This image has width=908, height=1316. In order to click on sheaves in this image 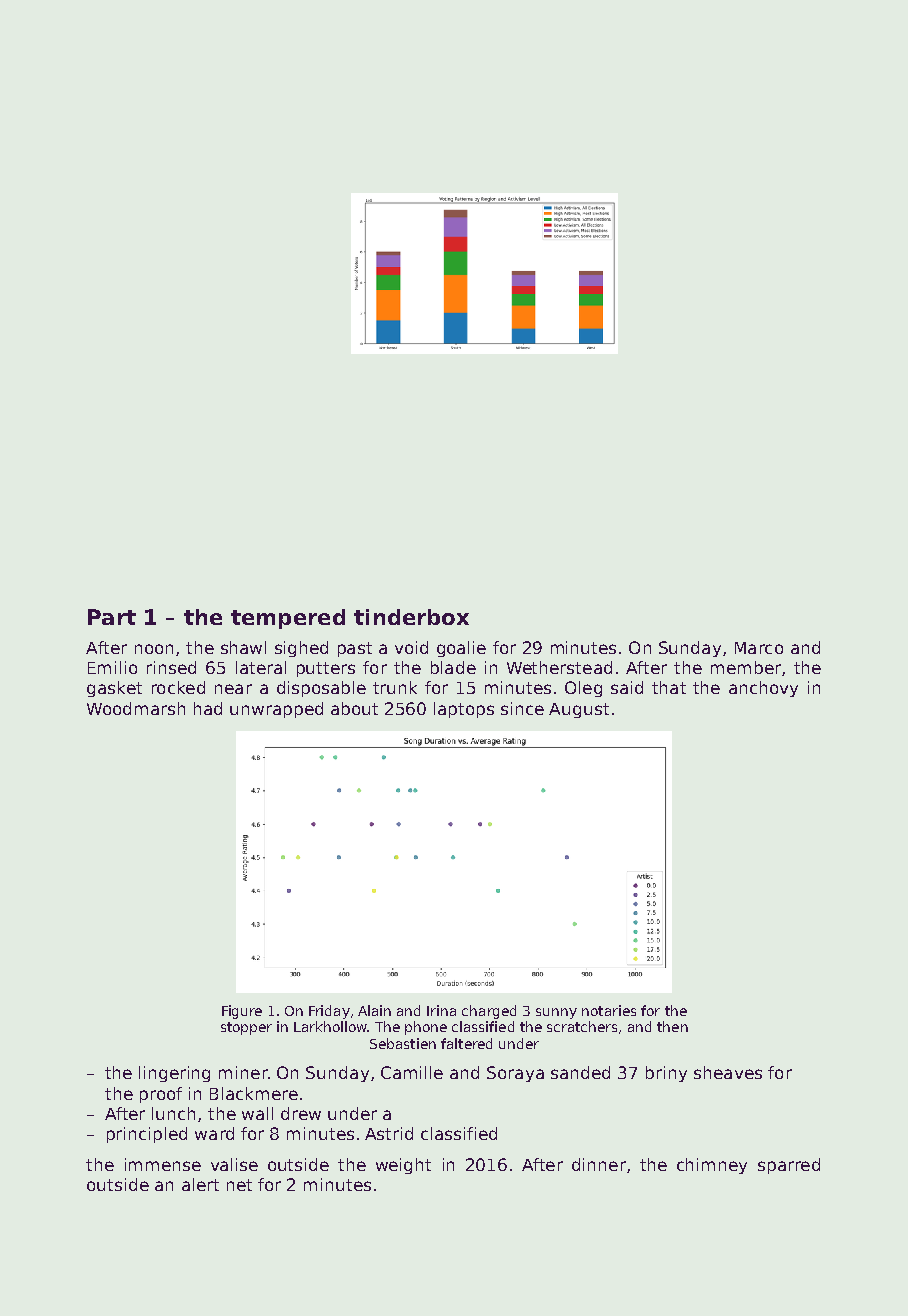, I will do `click(728, 1072)`.
